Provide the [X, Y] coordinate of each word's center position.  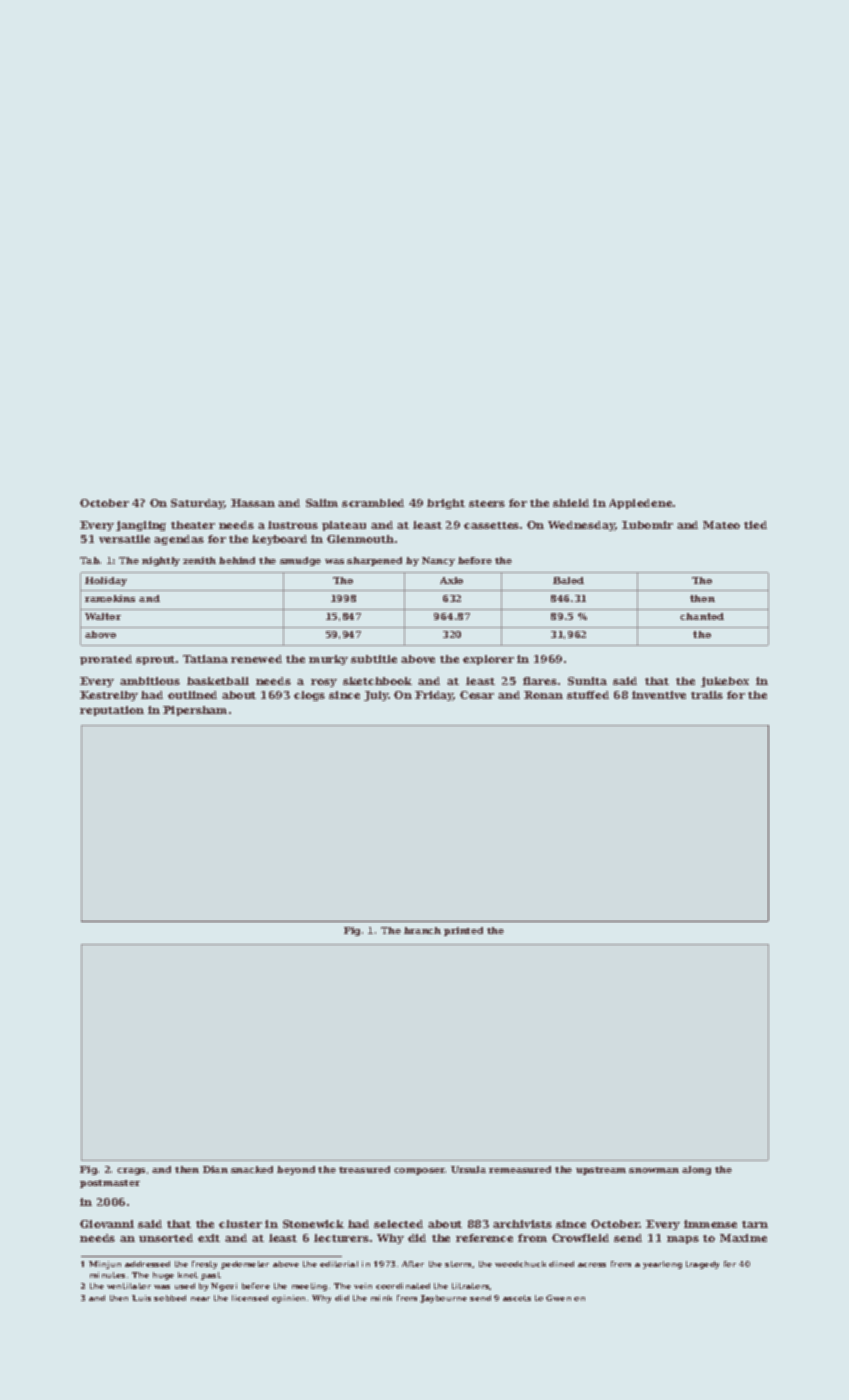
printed [463, 931]
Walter [103, 616]
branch [422, 930]
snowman [654, 1170]
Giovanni [107, 1224]
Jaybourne [443, 1299]
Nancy [438, 561]
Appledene [640, 504]
